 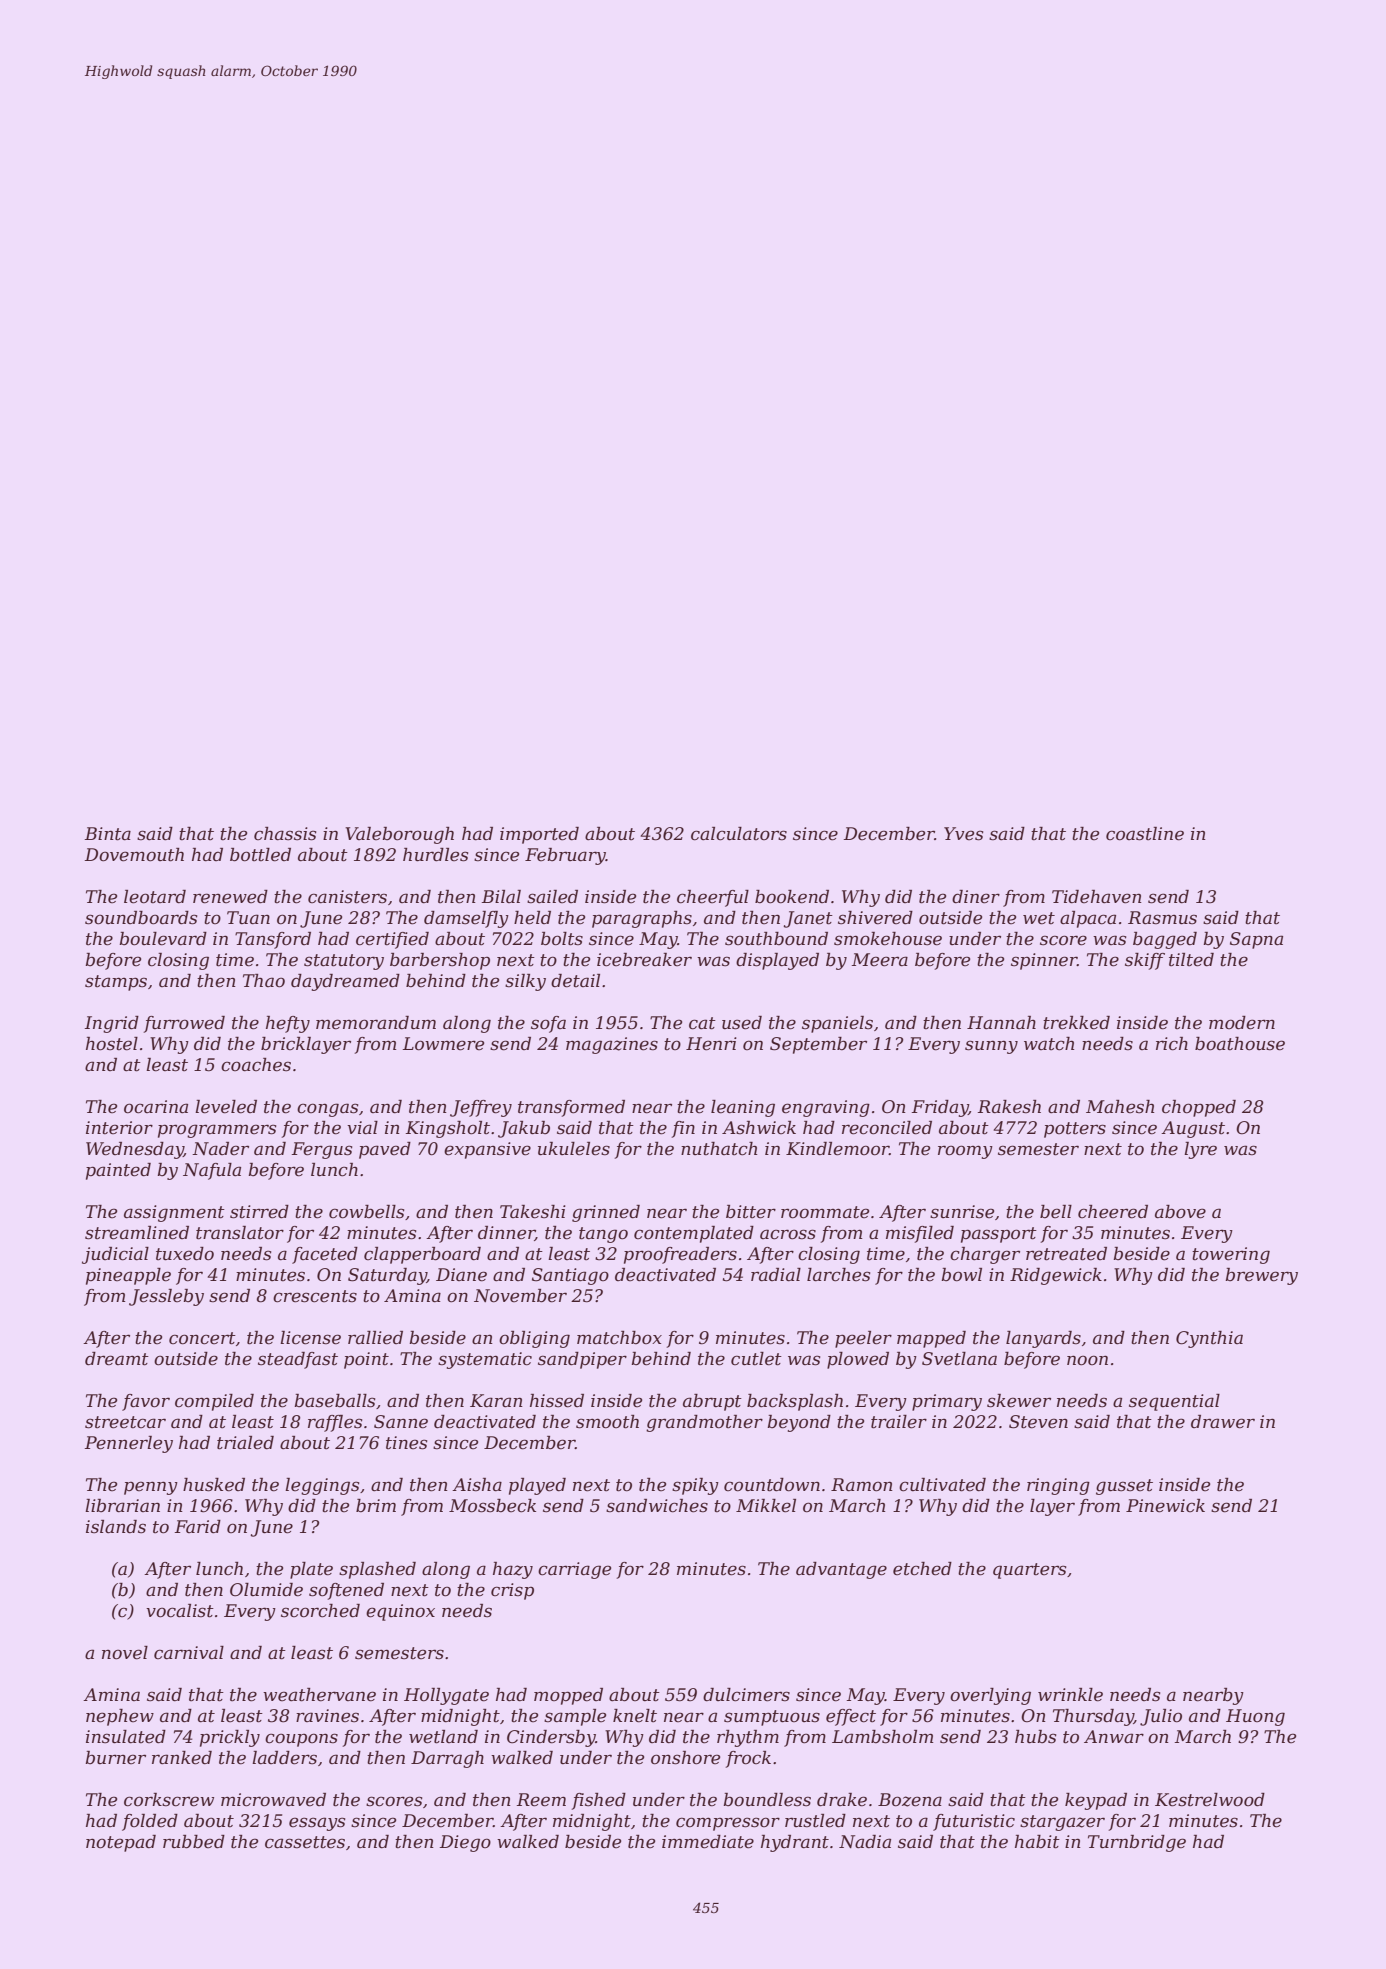 I want to click on Hollygate, so click(x=446, y=1696).
